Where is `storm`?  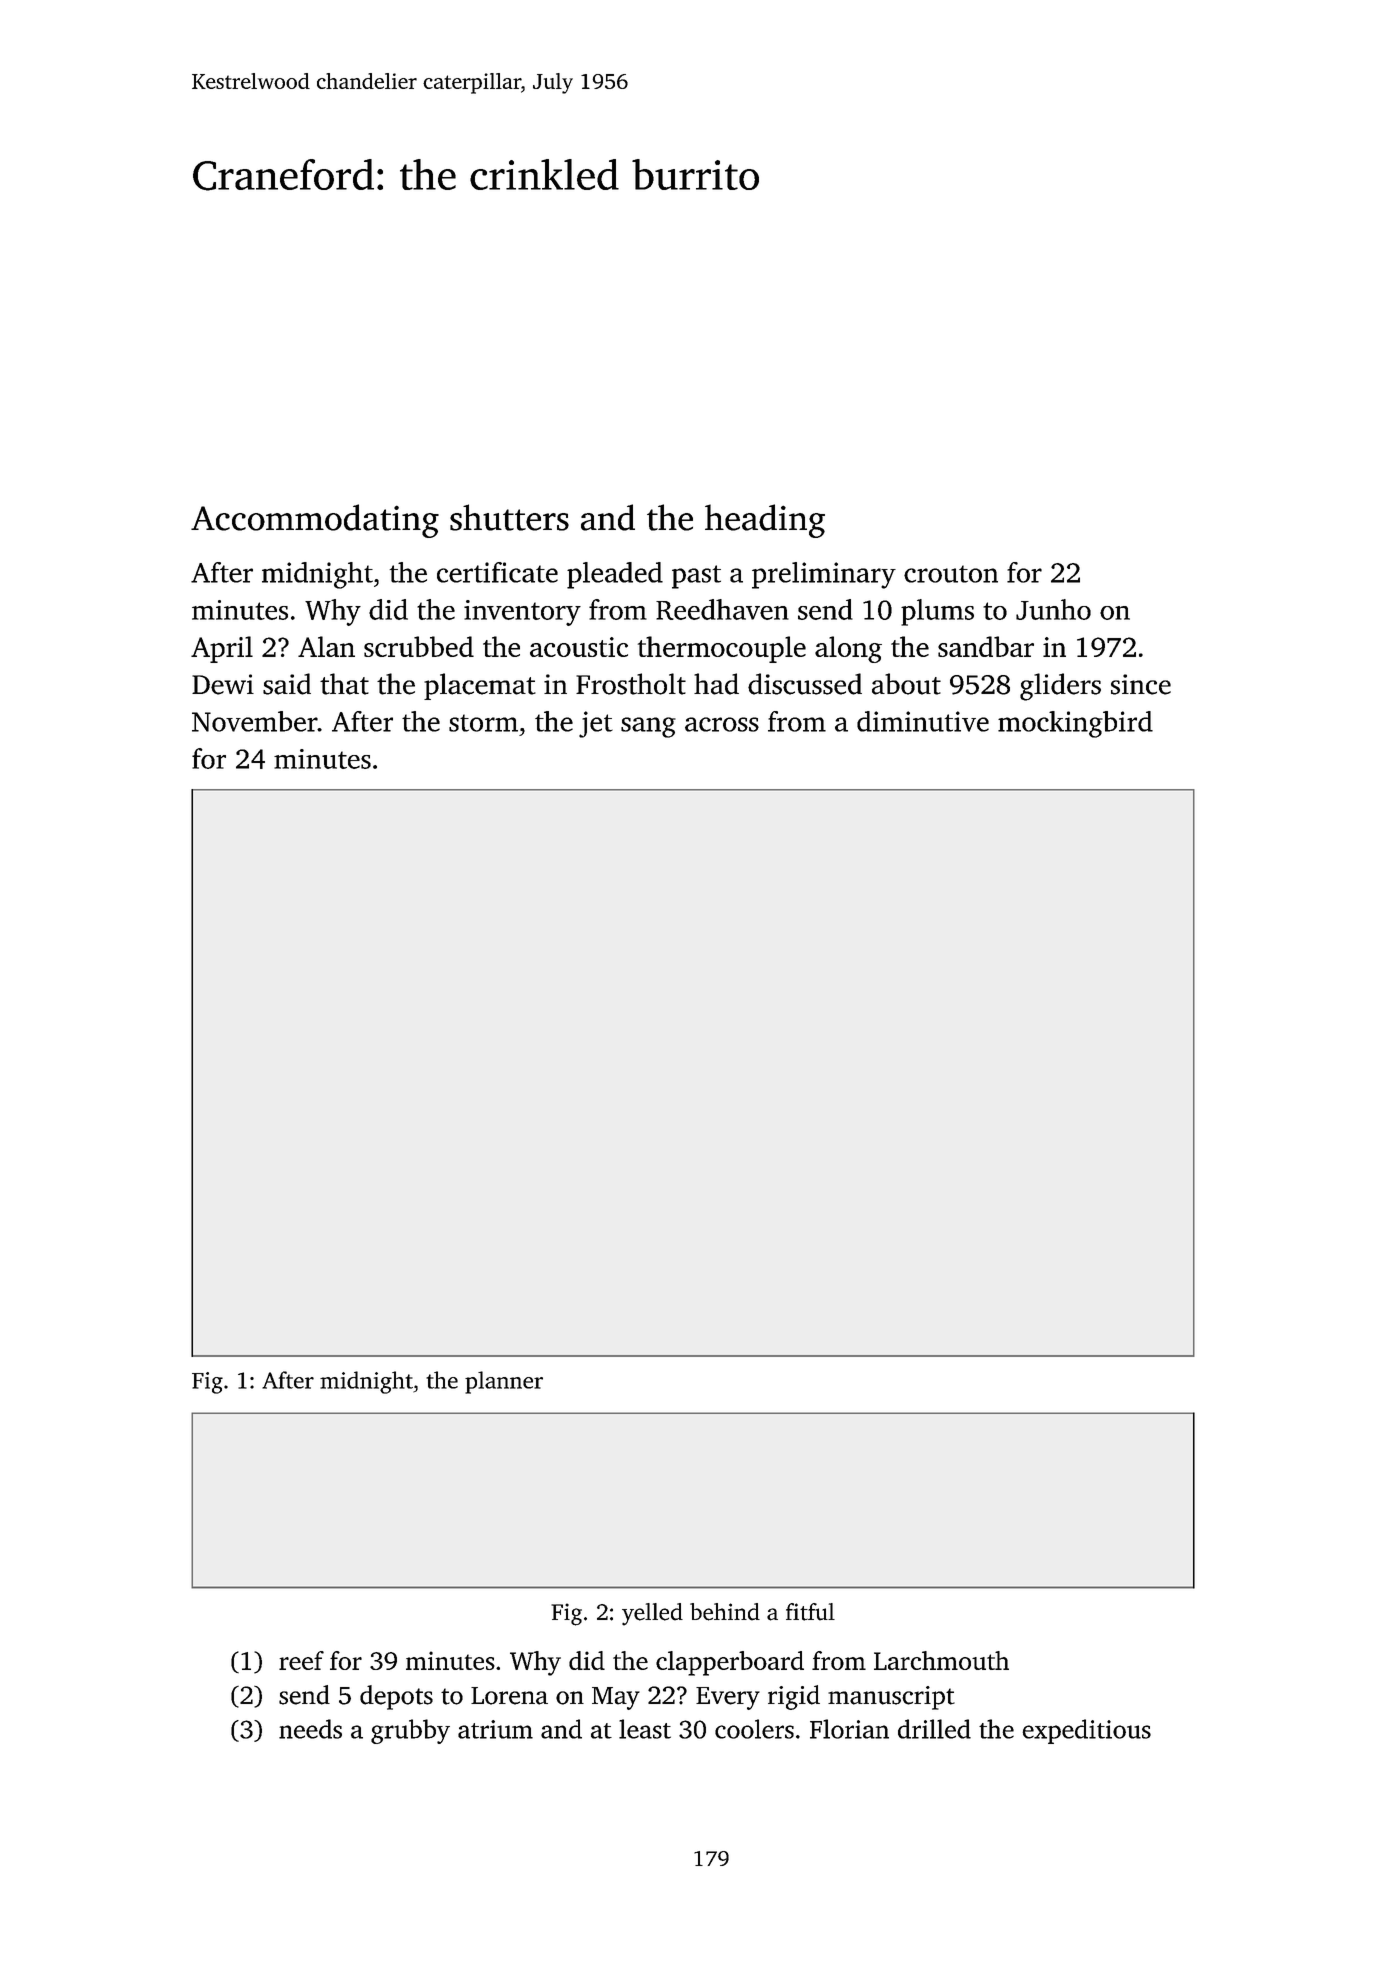
storm is located at coordinates (483, 723).
